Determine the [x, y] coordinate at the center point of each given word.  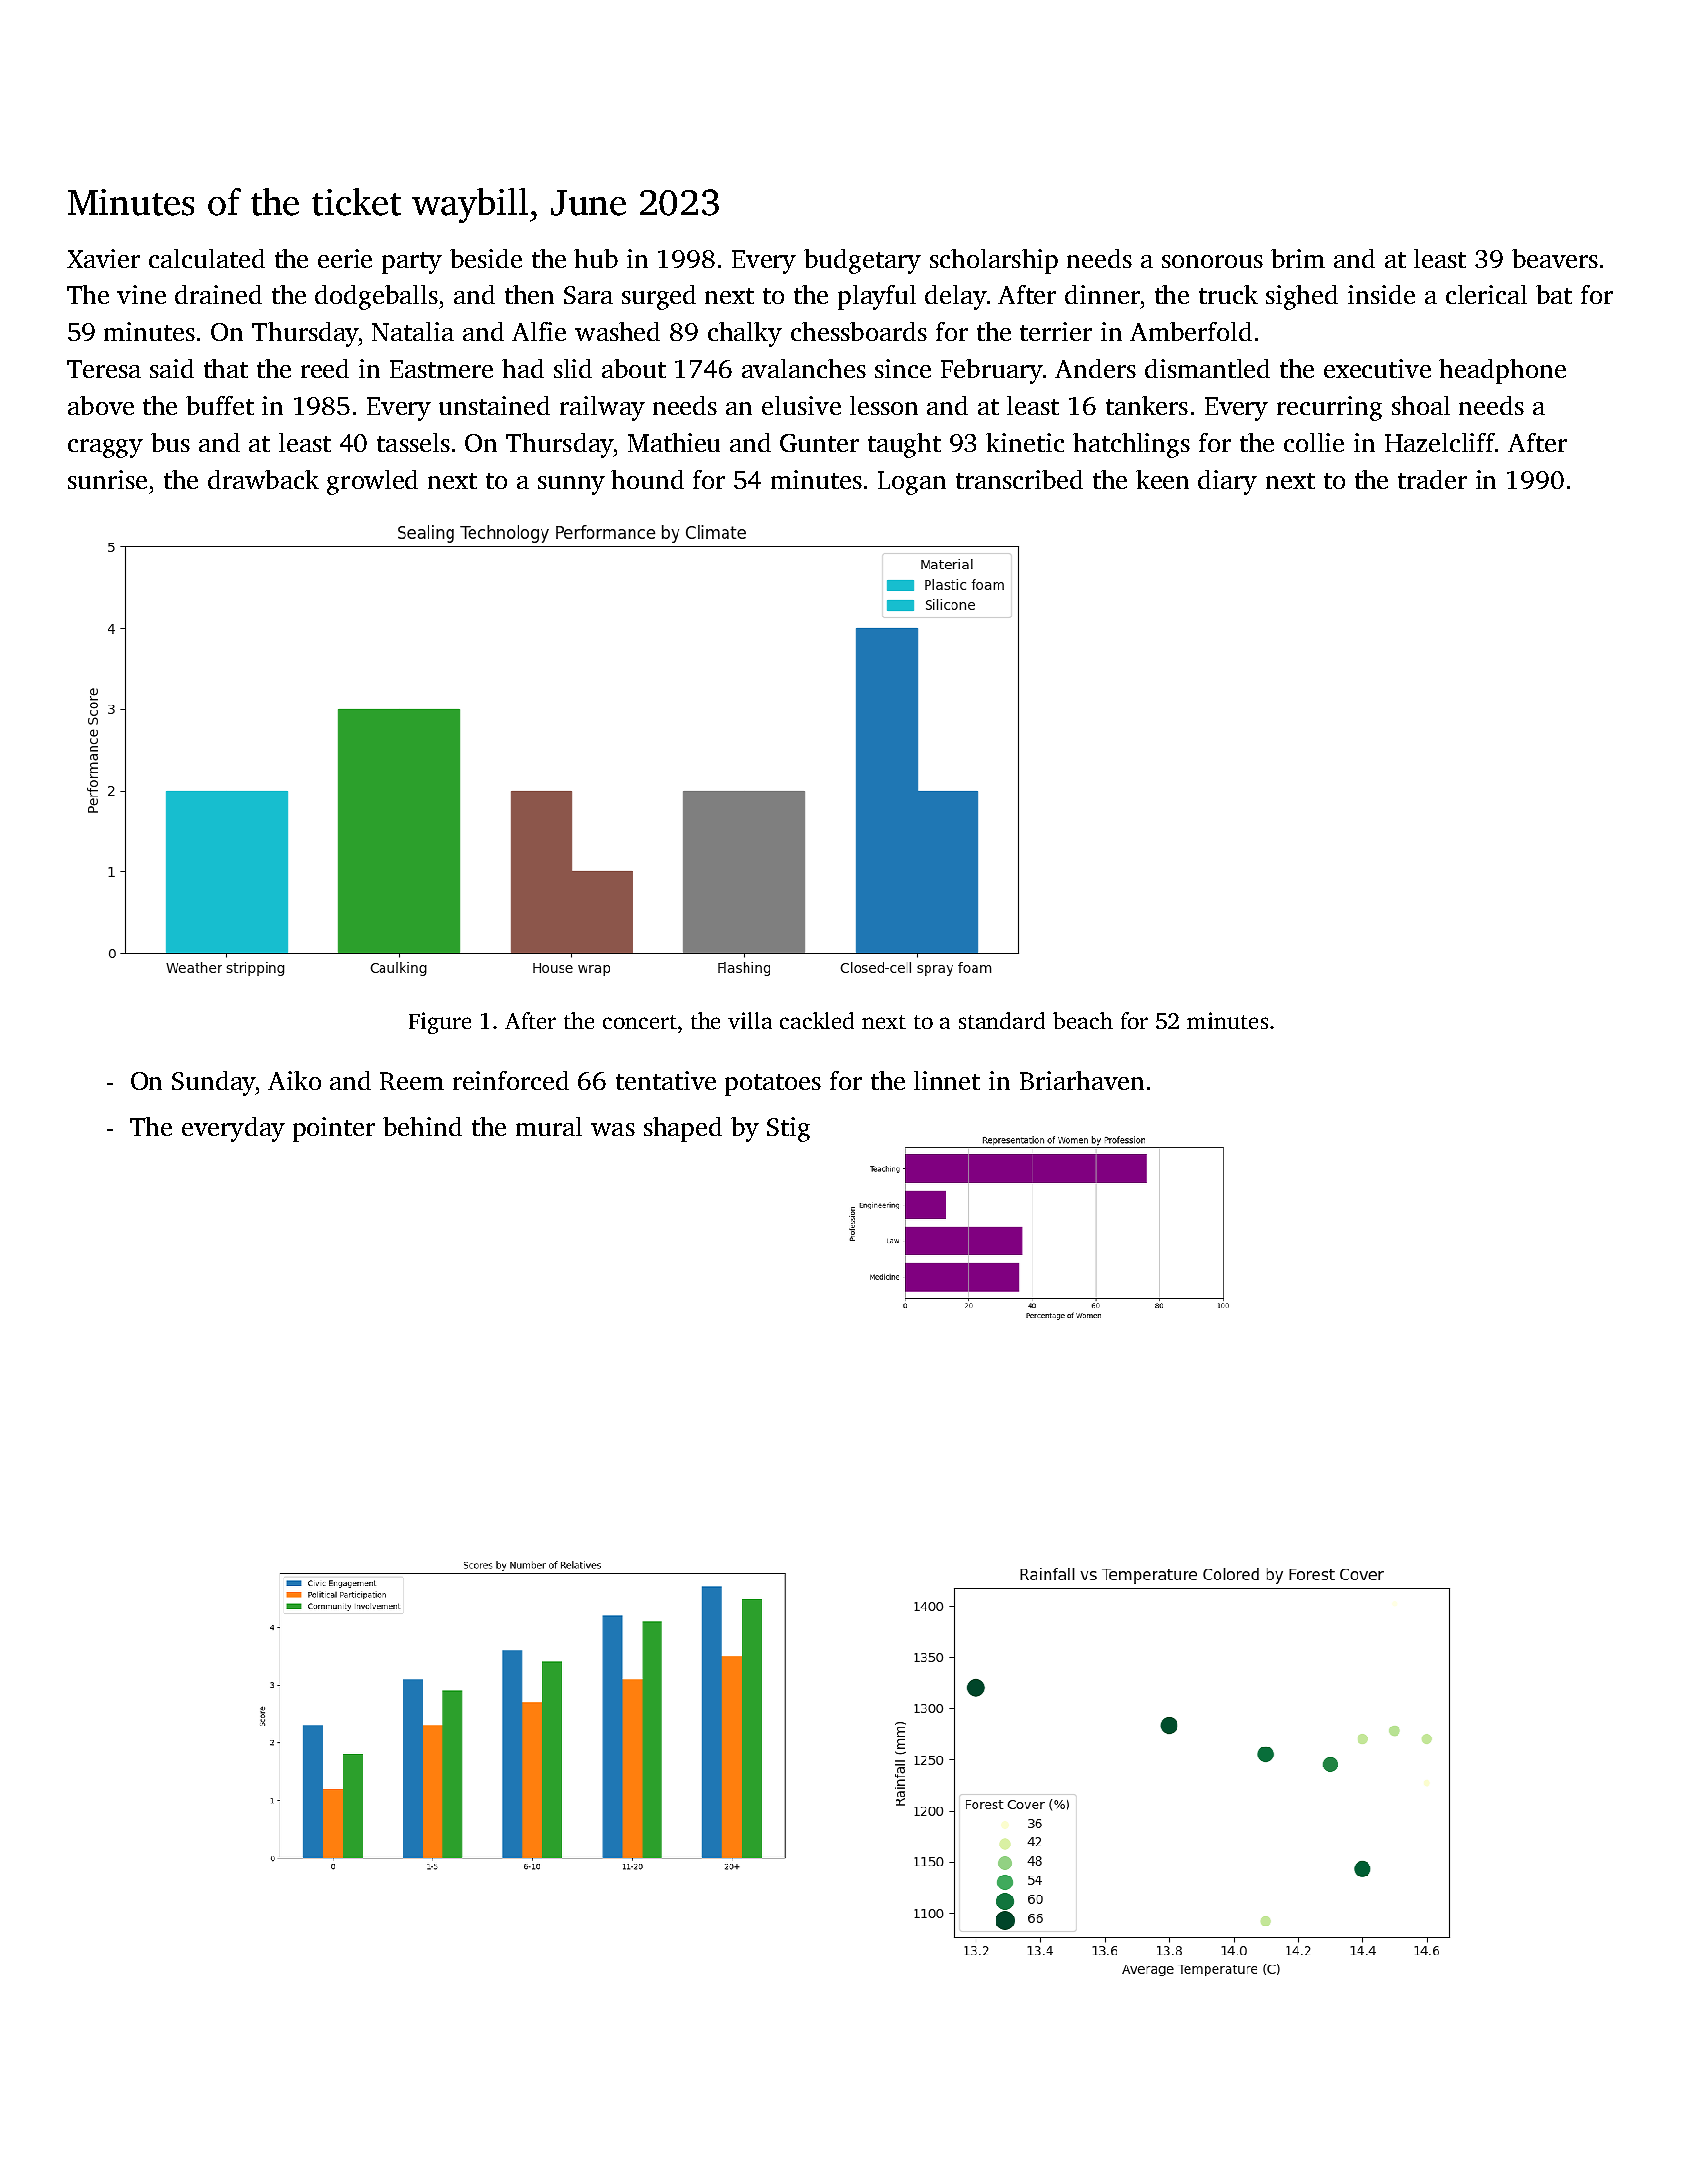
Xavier [103, 258]
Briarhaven [1082, 1080]
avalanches [804, 368]
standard [1002, 1020]
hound [647, 479]
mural [549, 1126]
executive [1377, 368]
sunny [571, 485]
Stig [788, 1129]
